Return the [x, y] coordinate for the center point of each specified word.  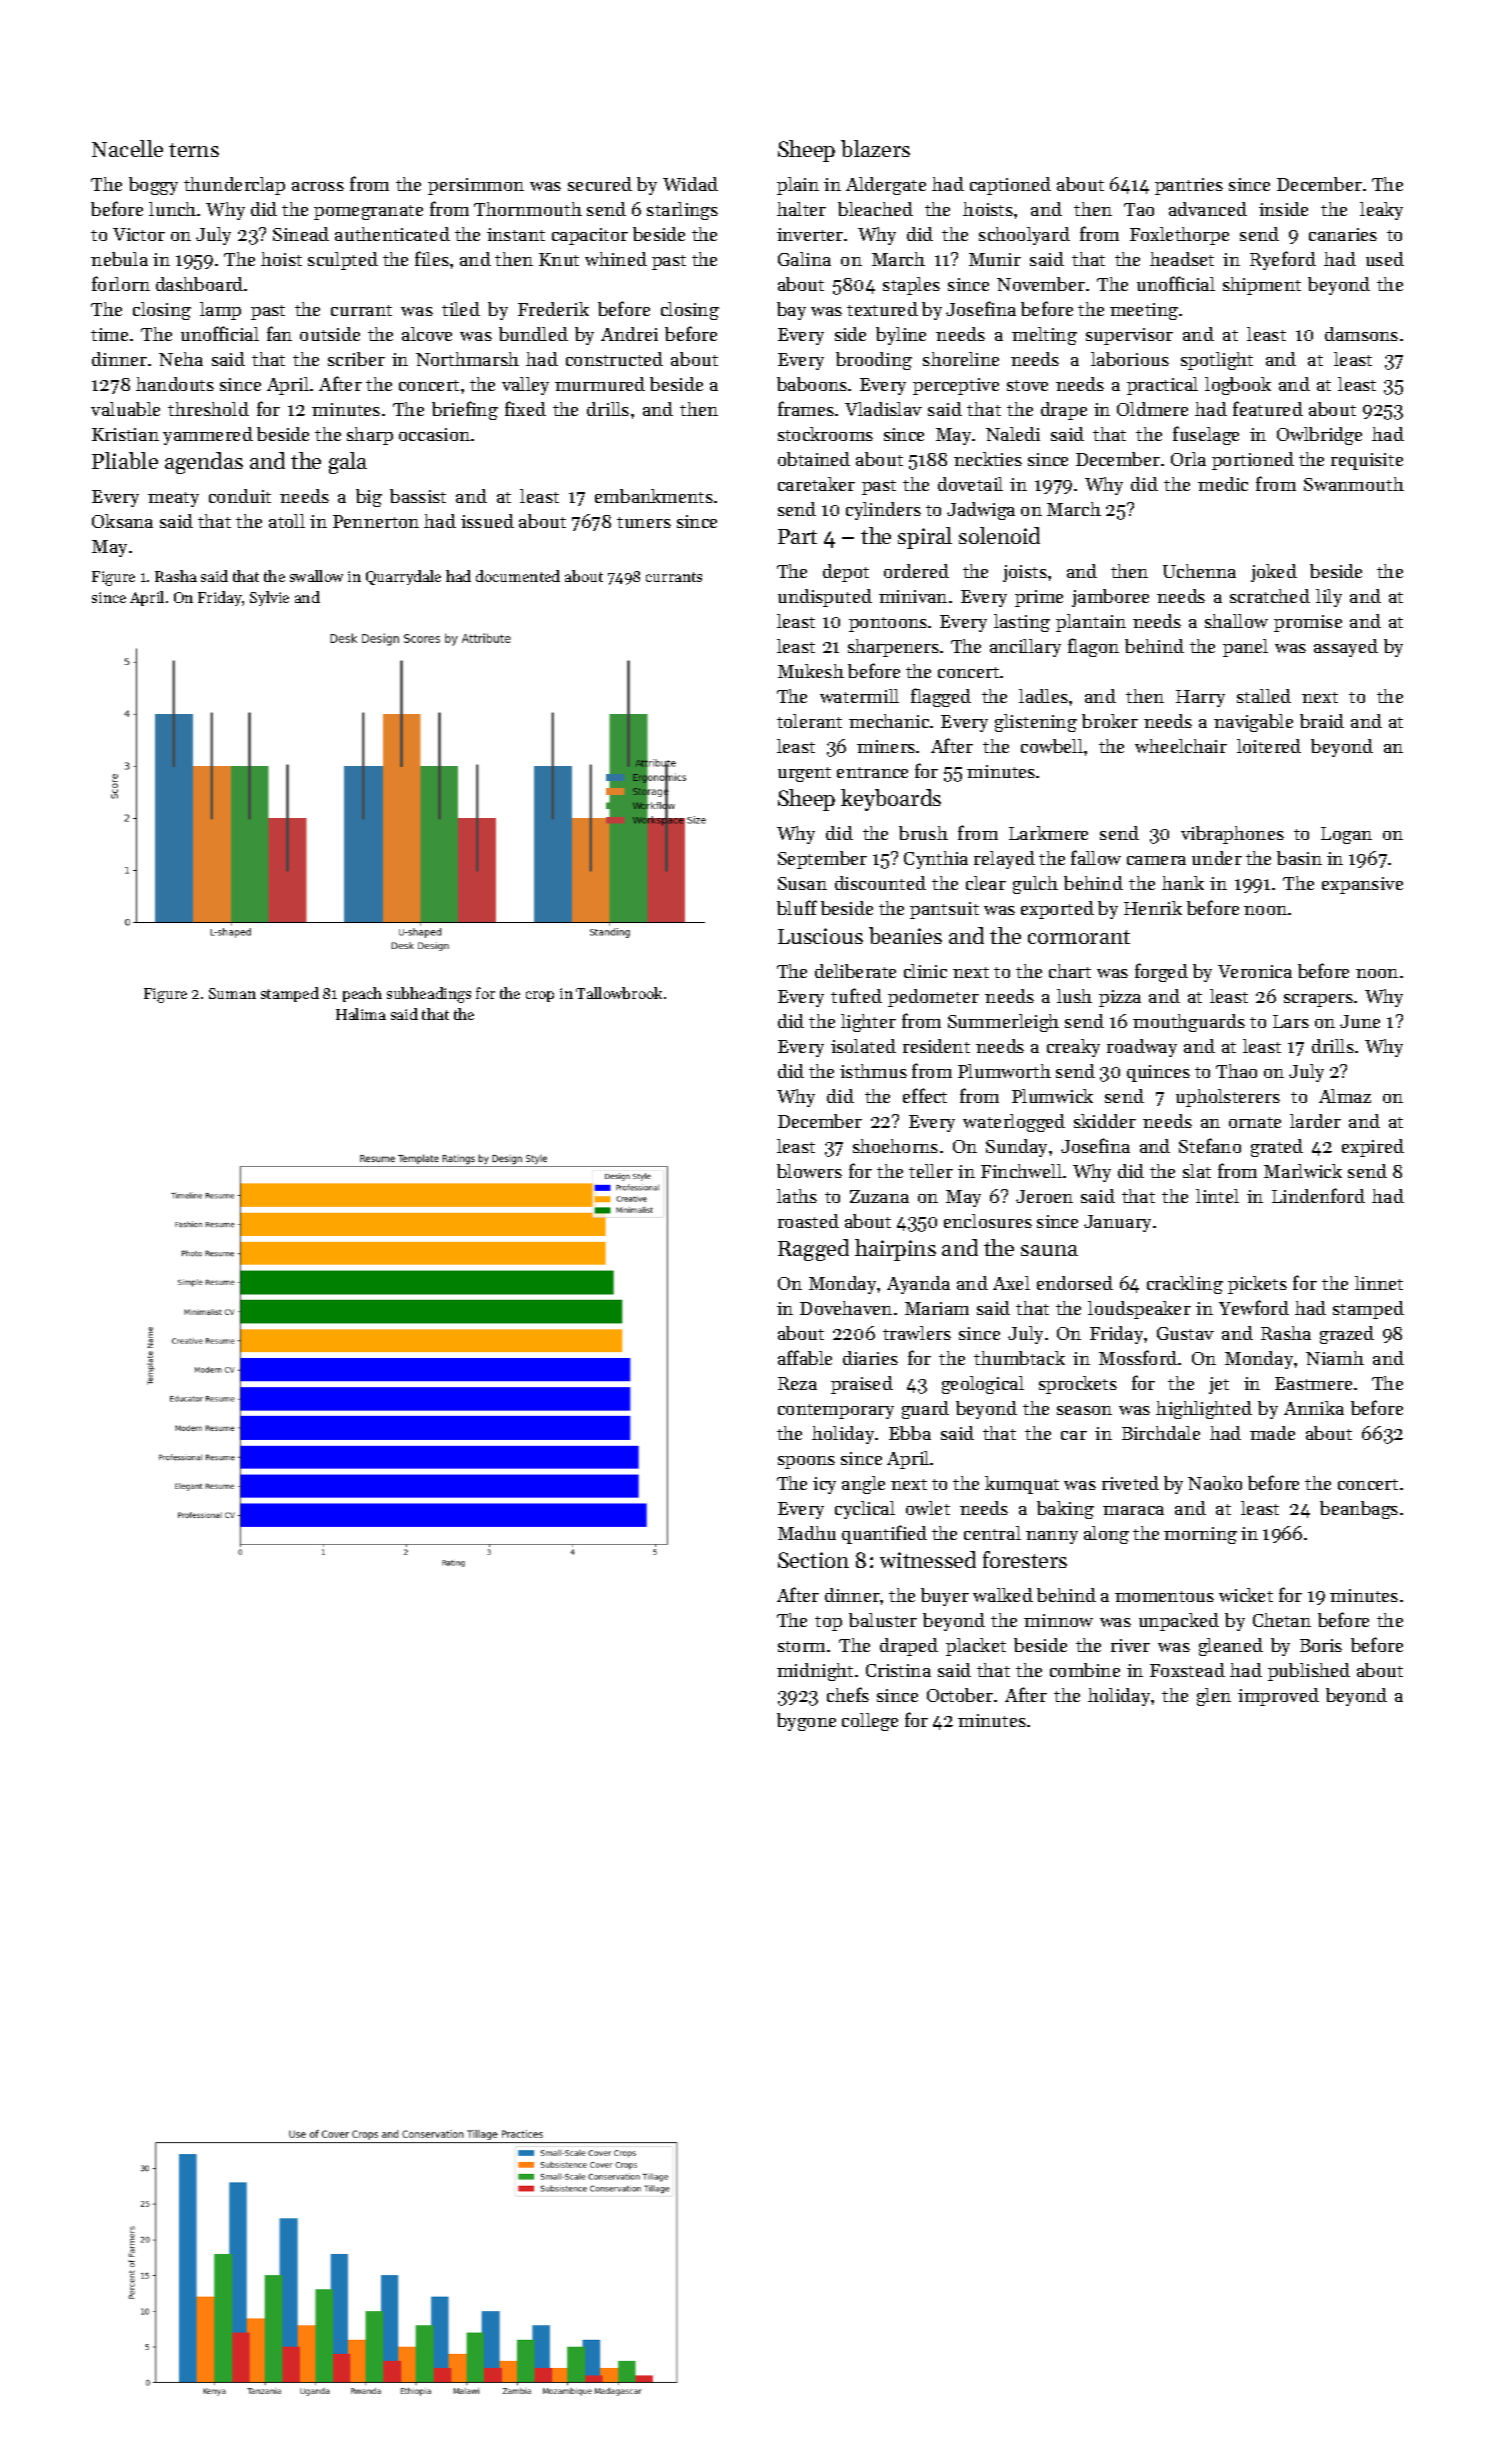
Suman [232, 993]
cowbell [1052, 746]
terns [194, 150]
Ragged [813, 1250]
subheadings [429, 995]
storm [801, 1646]
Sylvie [269, 598]
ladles [1043, 696]
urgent [804, 774]
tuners [644, 522]
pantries [1189, 186]
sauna [1049, 1250]
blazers [875, 148]
